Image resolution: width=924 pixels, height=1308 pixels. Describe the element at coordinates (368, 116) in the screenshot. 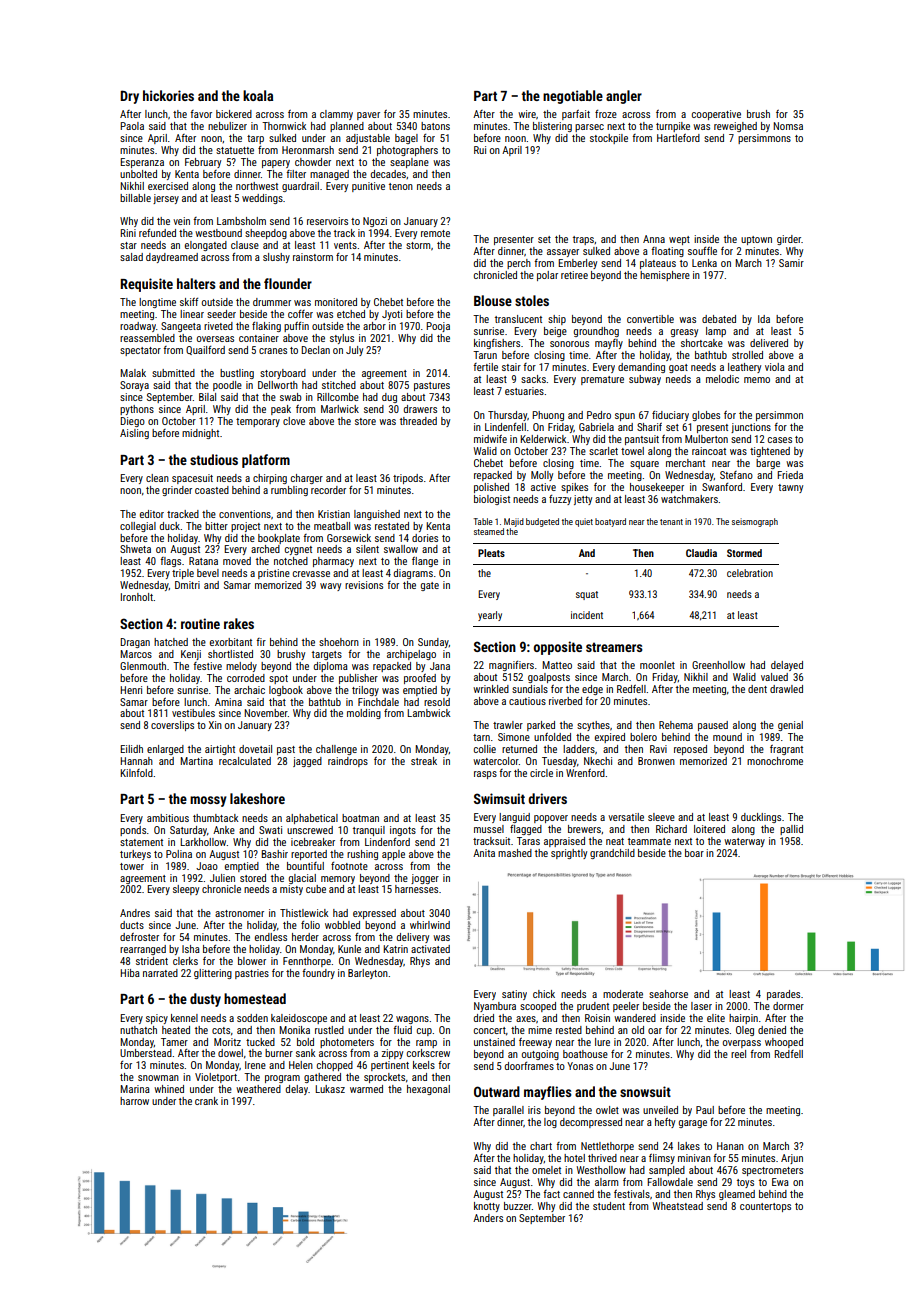

I see `paver` at that location.
